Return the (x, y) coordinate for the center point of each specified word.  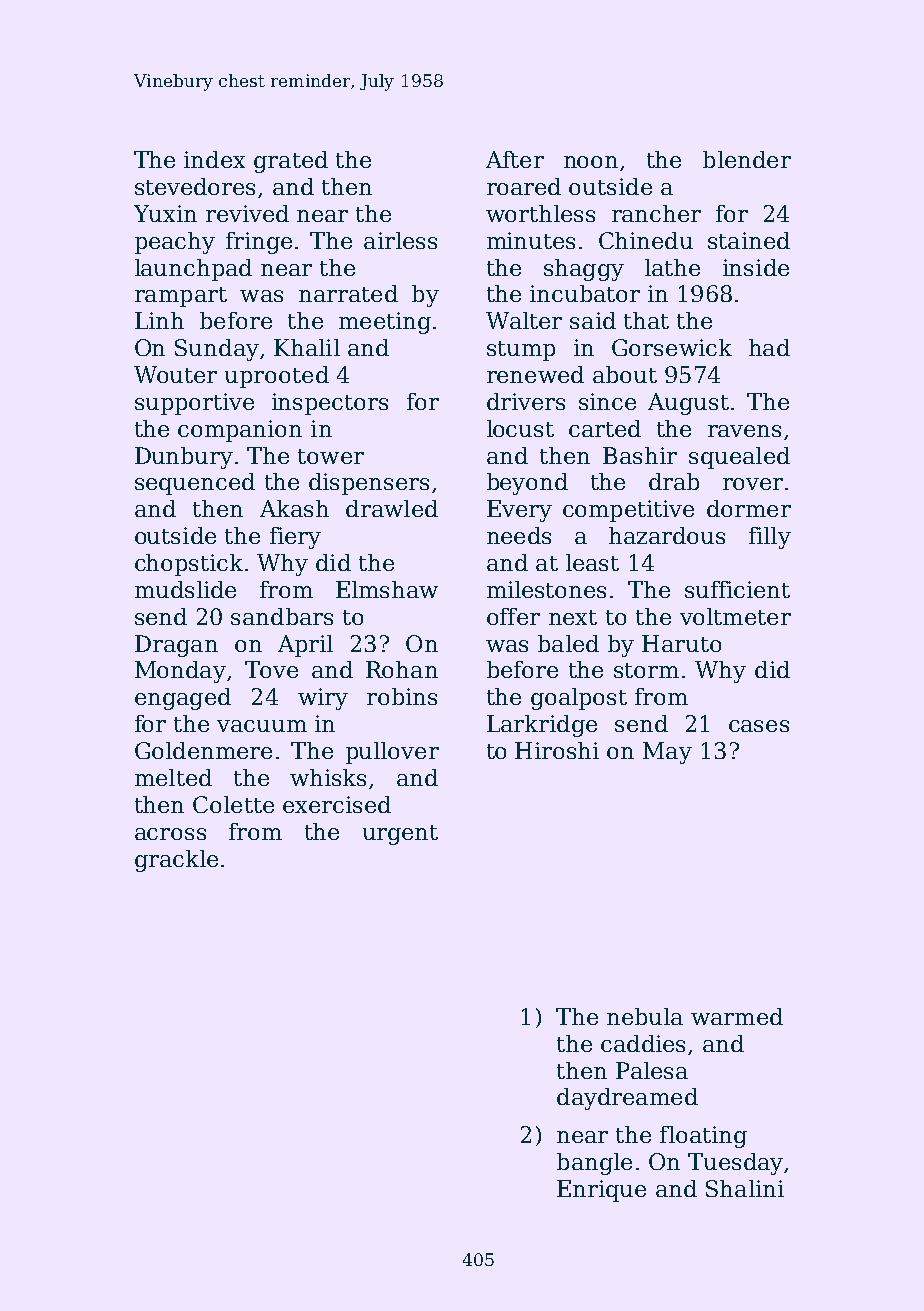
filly (770, 538)
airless (400, 240)
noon (591, 162)
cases (759, 726)
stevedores (195, 186)
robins (402, 696)
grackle (176, 861)
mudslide (185, 589)
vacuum (262, 726)
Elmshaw (387, 589)
